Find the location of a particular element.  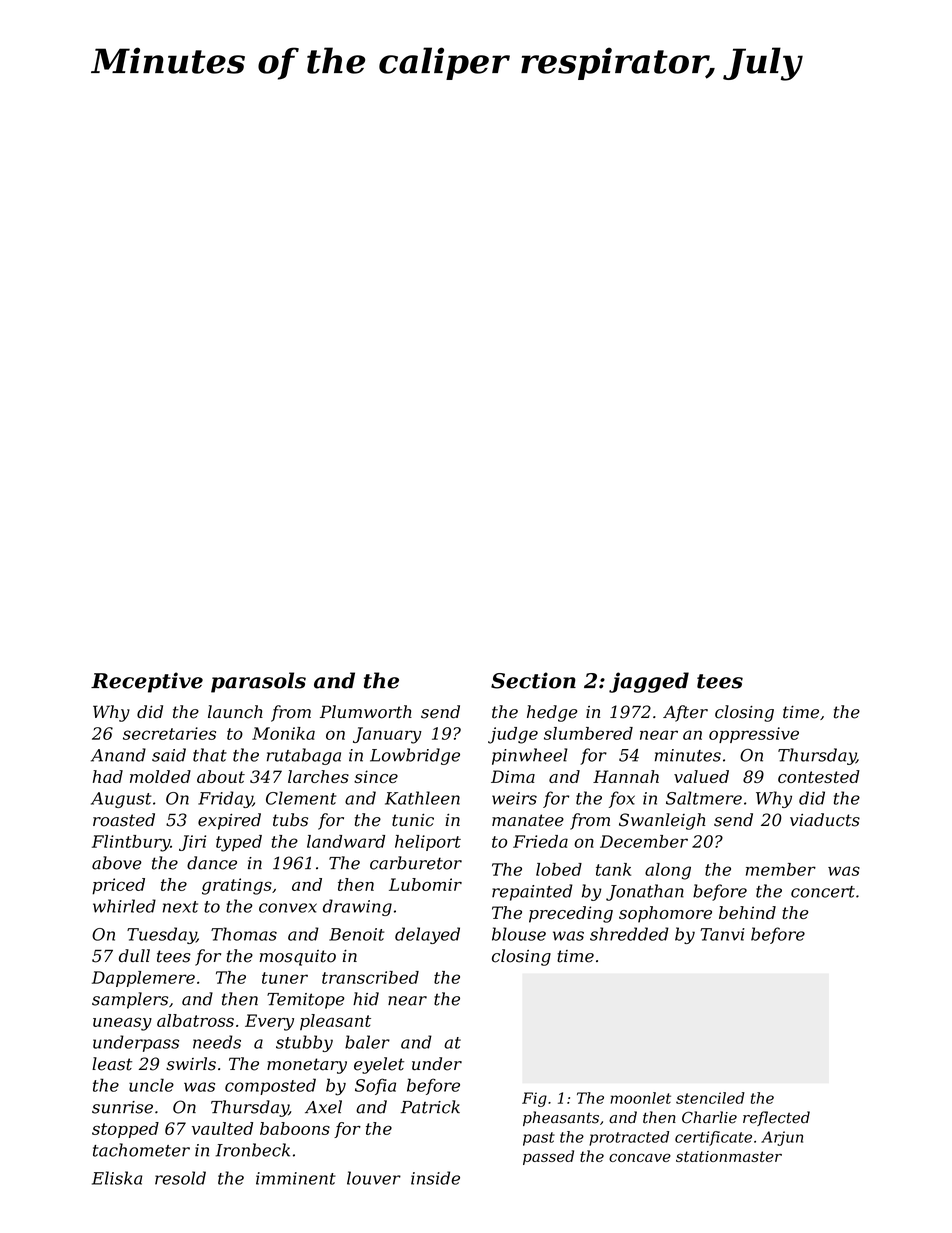

Eliska is located at coordinates (117, 1178).
